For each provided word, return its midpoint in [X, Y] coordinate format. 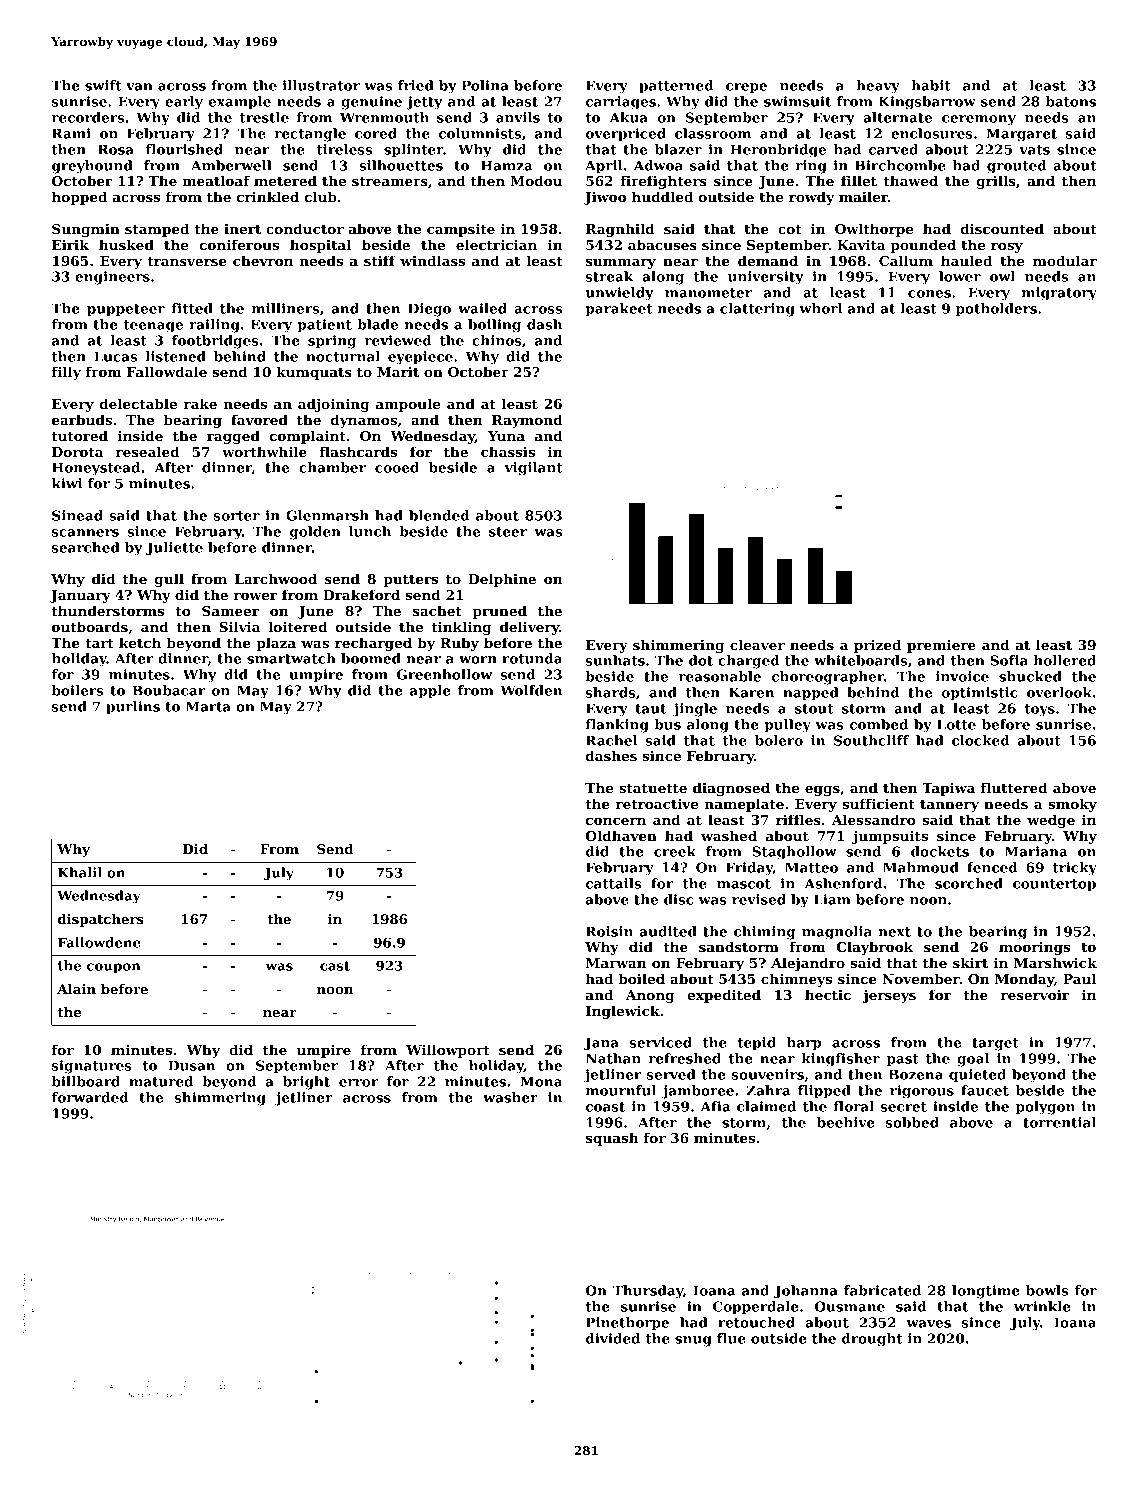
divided [613, 1338]
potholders [996, 310]
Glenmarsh [327, 515]
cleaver [757, 644]
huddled [662, 196]
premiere [941, 646]
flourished [184, 149]
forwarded [90, 1097]
